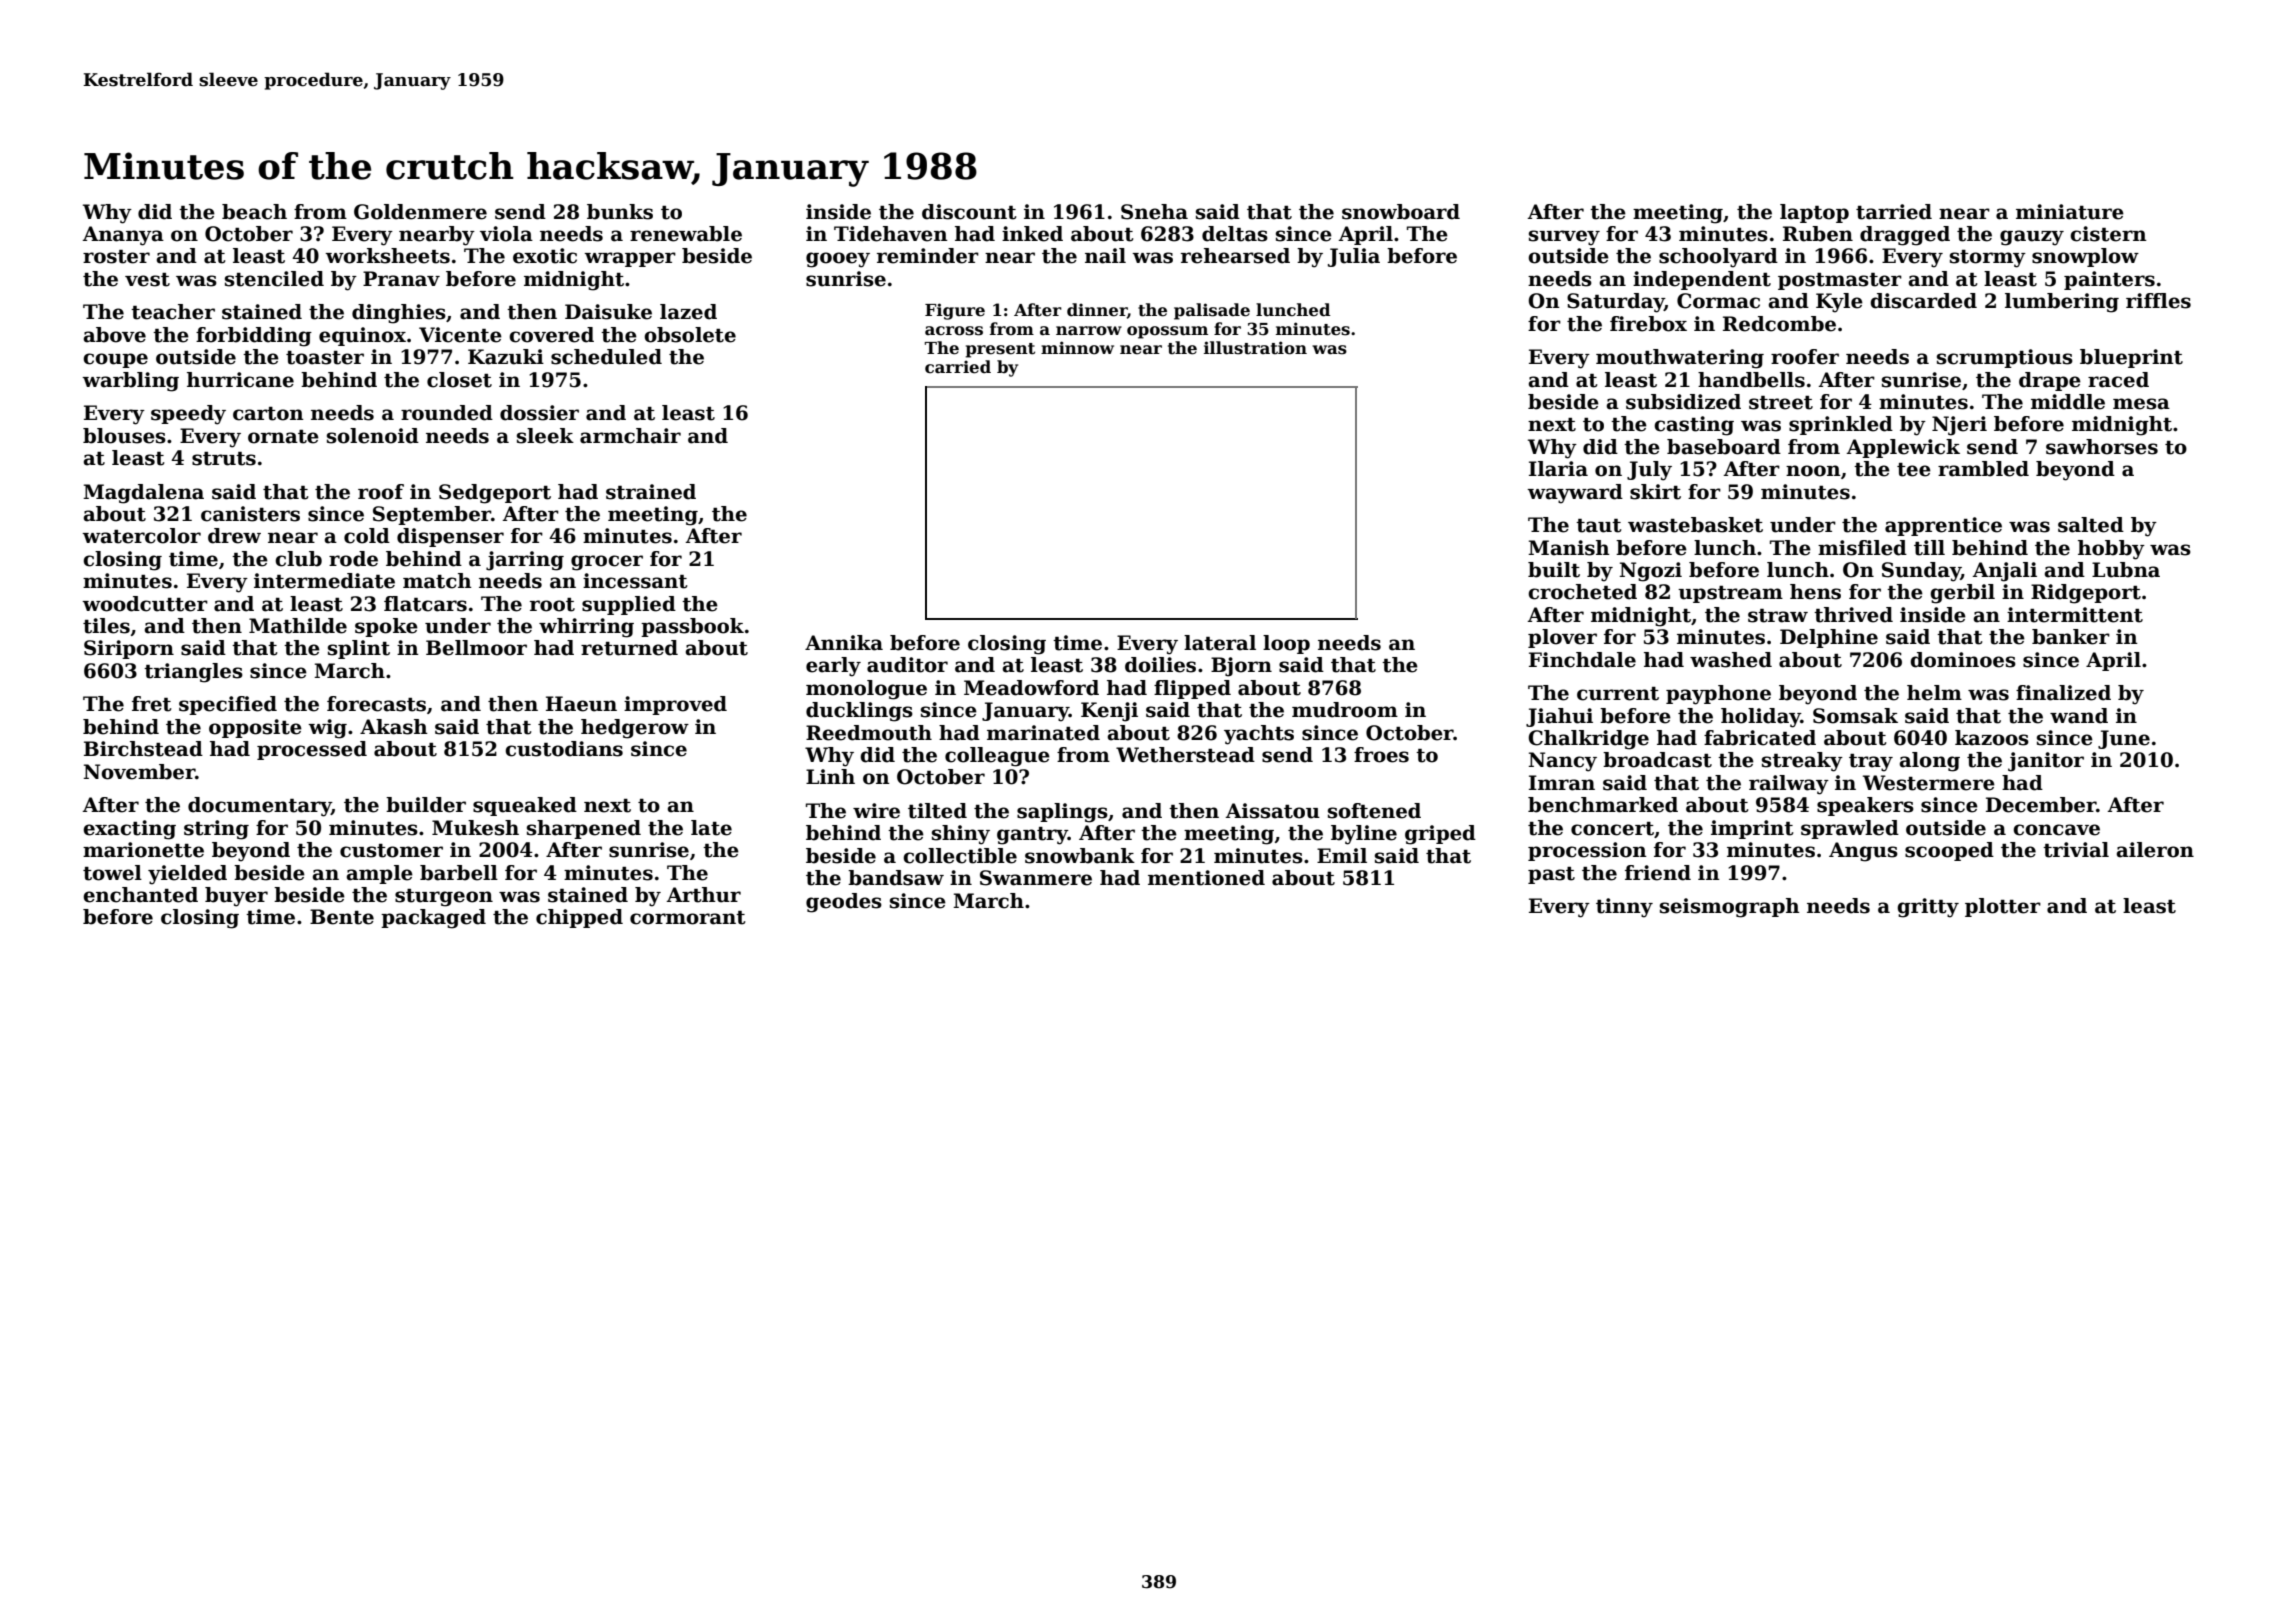 The width and height of the document is (2282, 1614). Describe the element at coordinates (1212, 311) in the document. I see `palisade` at that location.
